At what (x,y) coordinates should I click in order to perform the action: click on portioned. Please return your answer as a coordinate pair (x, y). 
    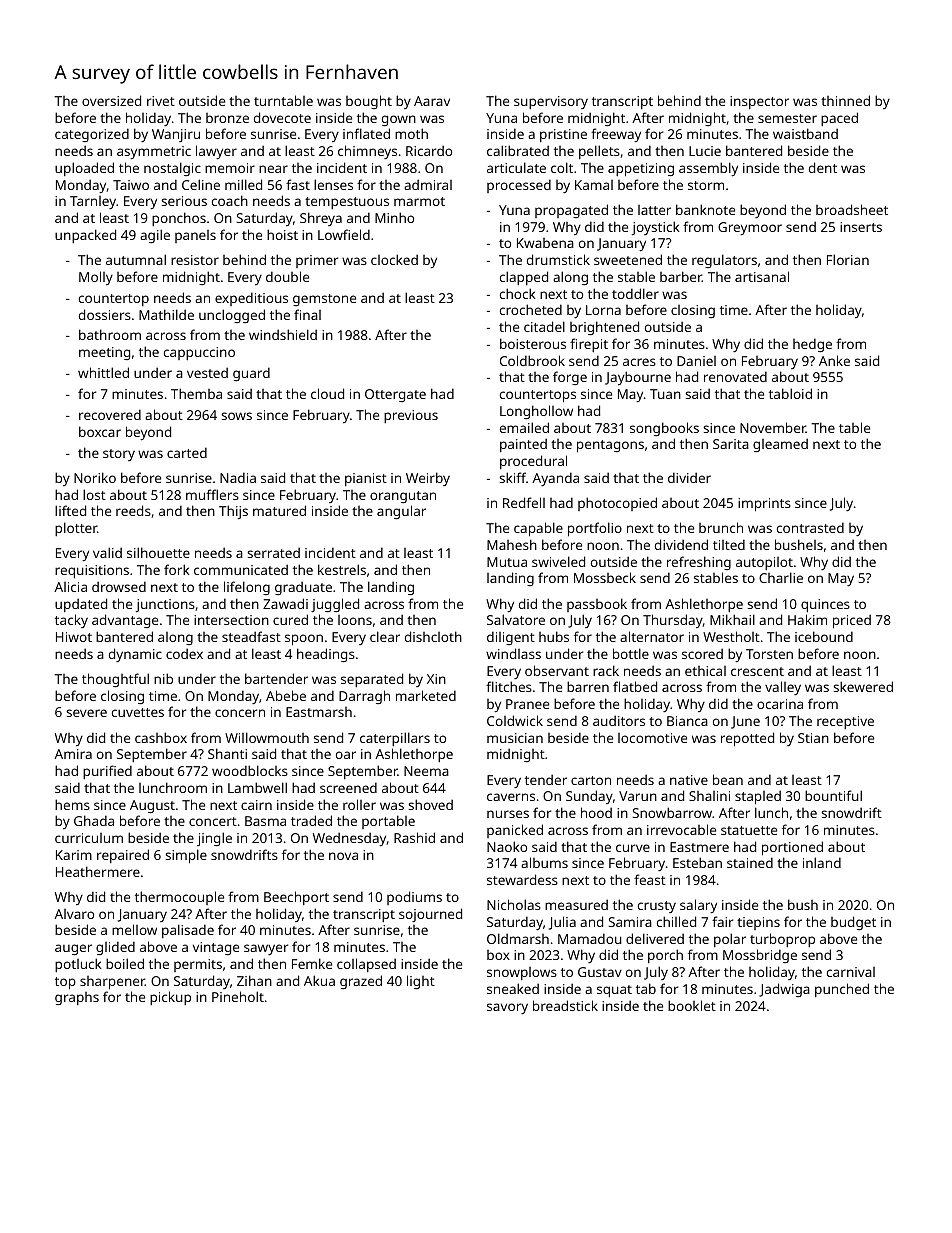
    Looking at the image, I should click on (792, 848).
